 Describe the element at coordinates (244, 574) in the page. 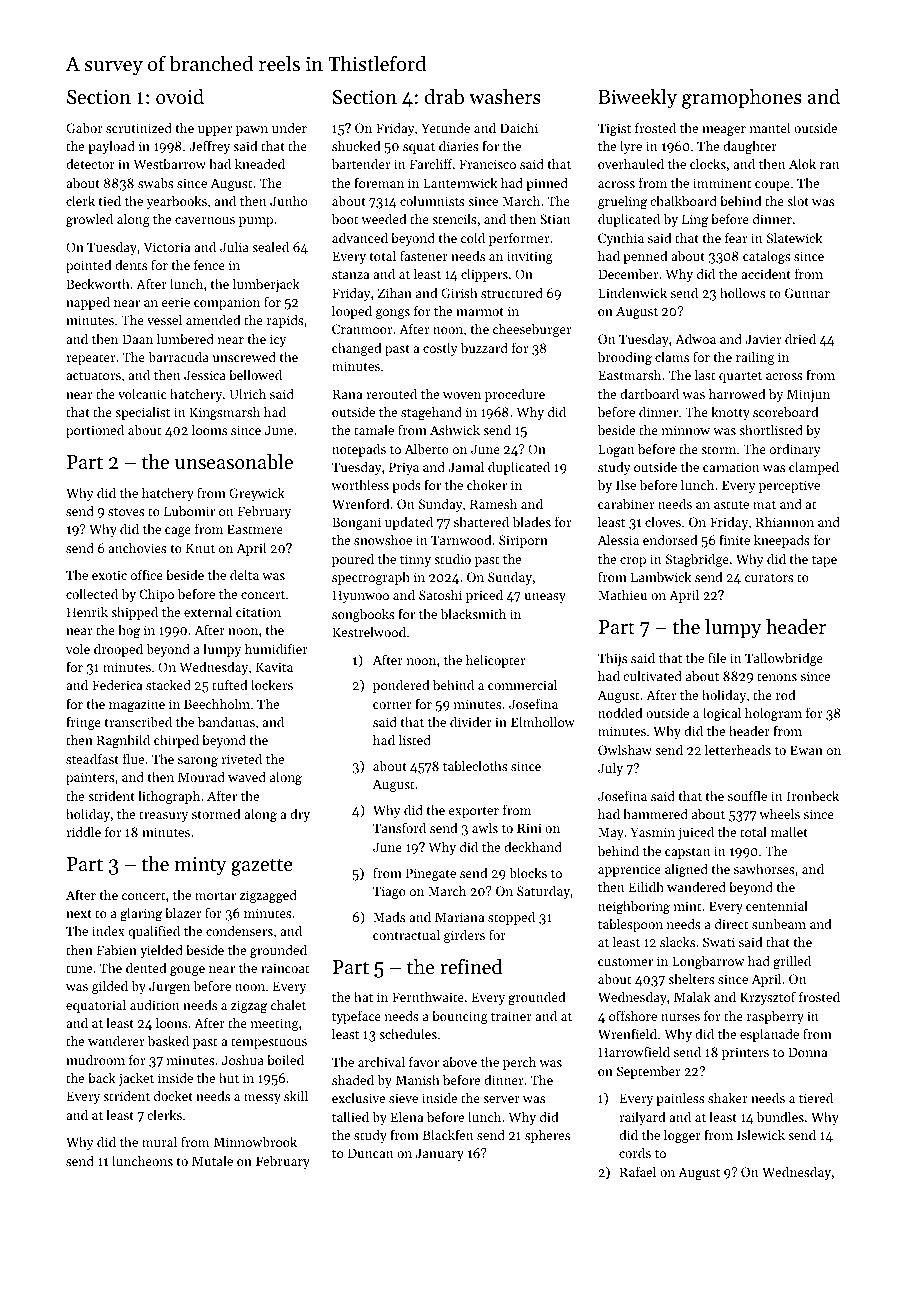

I see `delta` at that location.
